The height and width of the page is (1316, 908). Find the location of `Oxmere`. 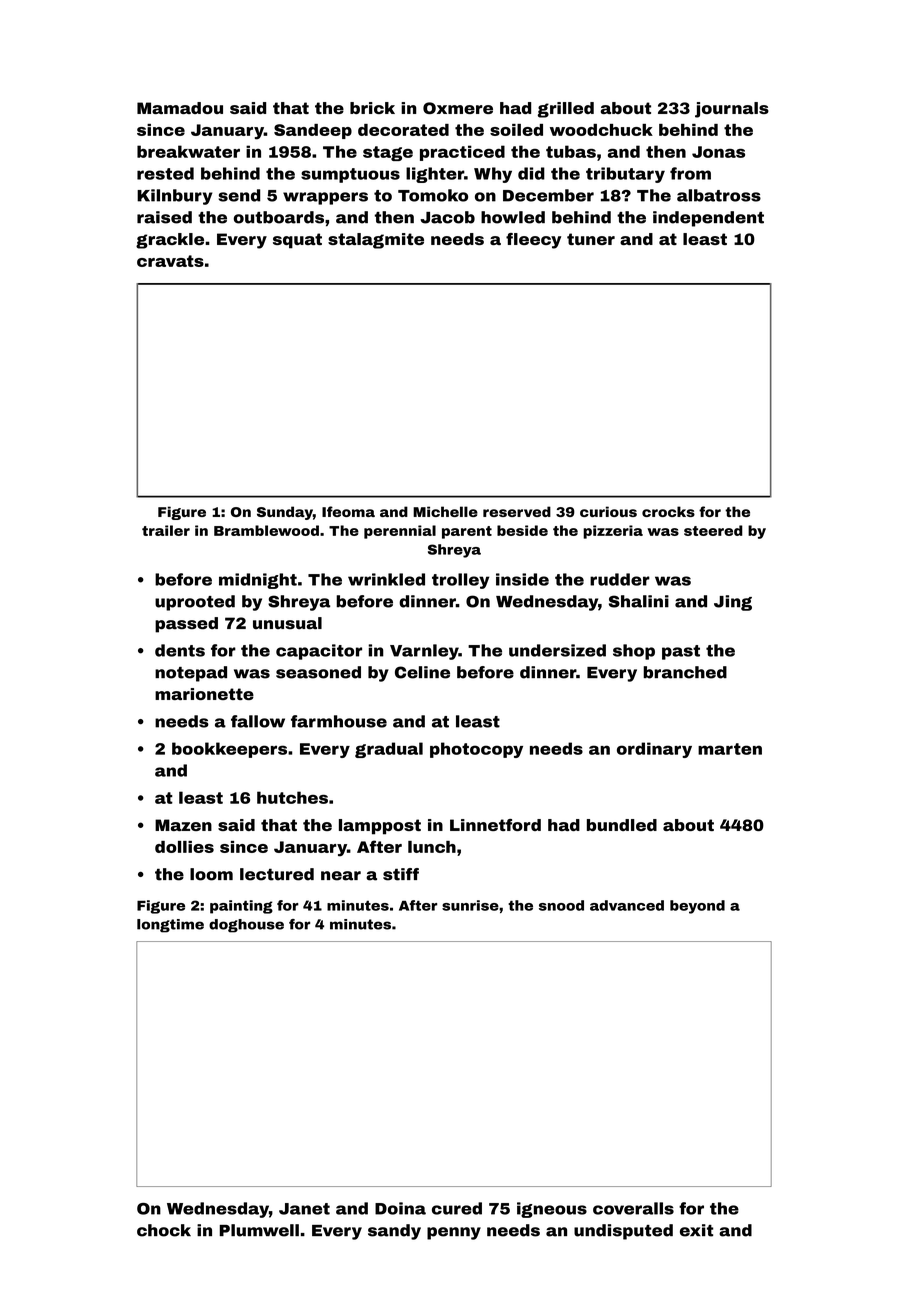

Oxmere is located at coordinates (458, 108).
